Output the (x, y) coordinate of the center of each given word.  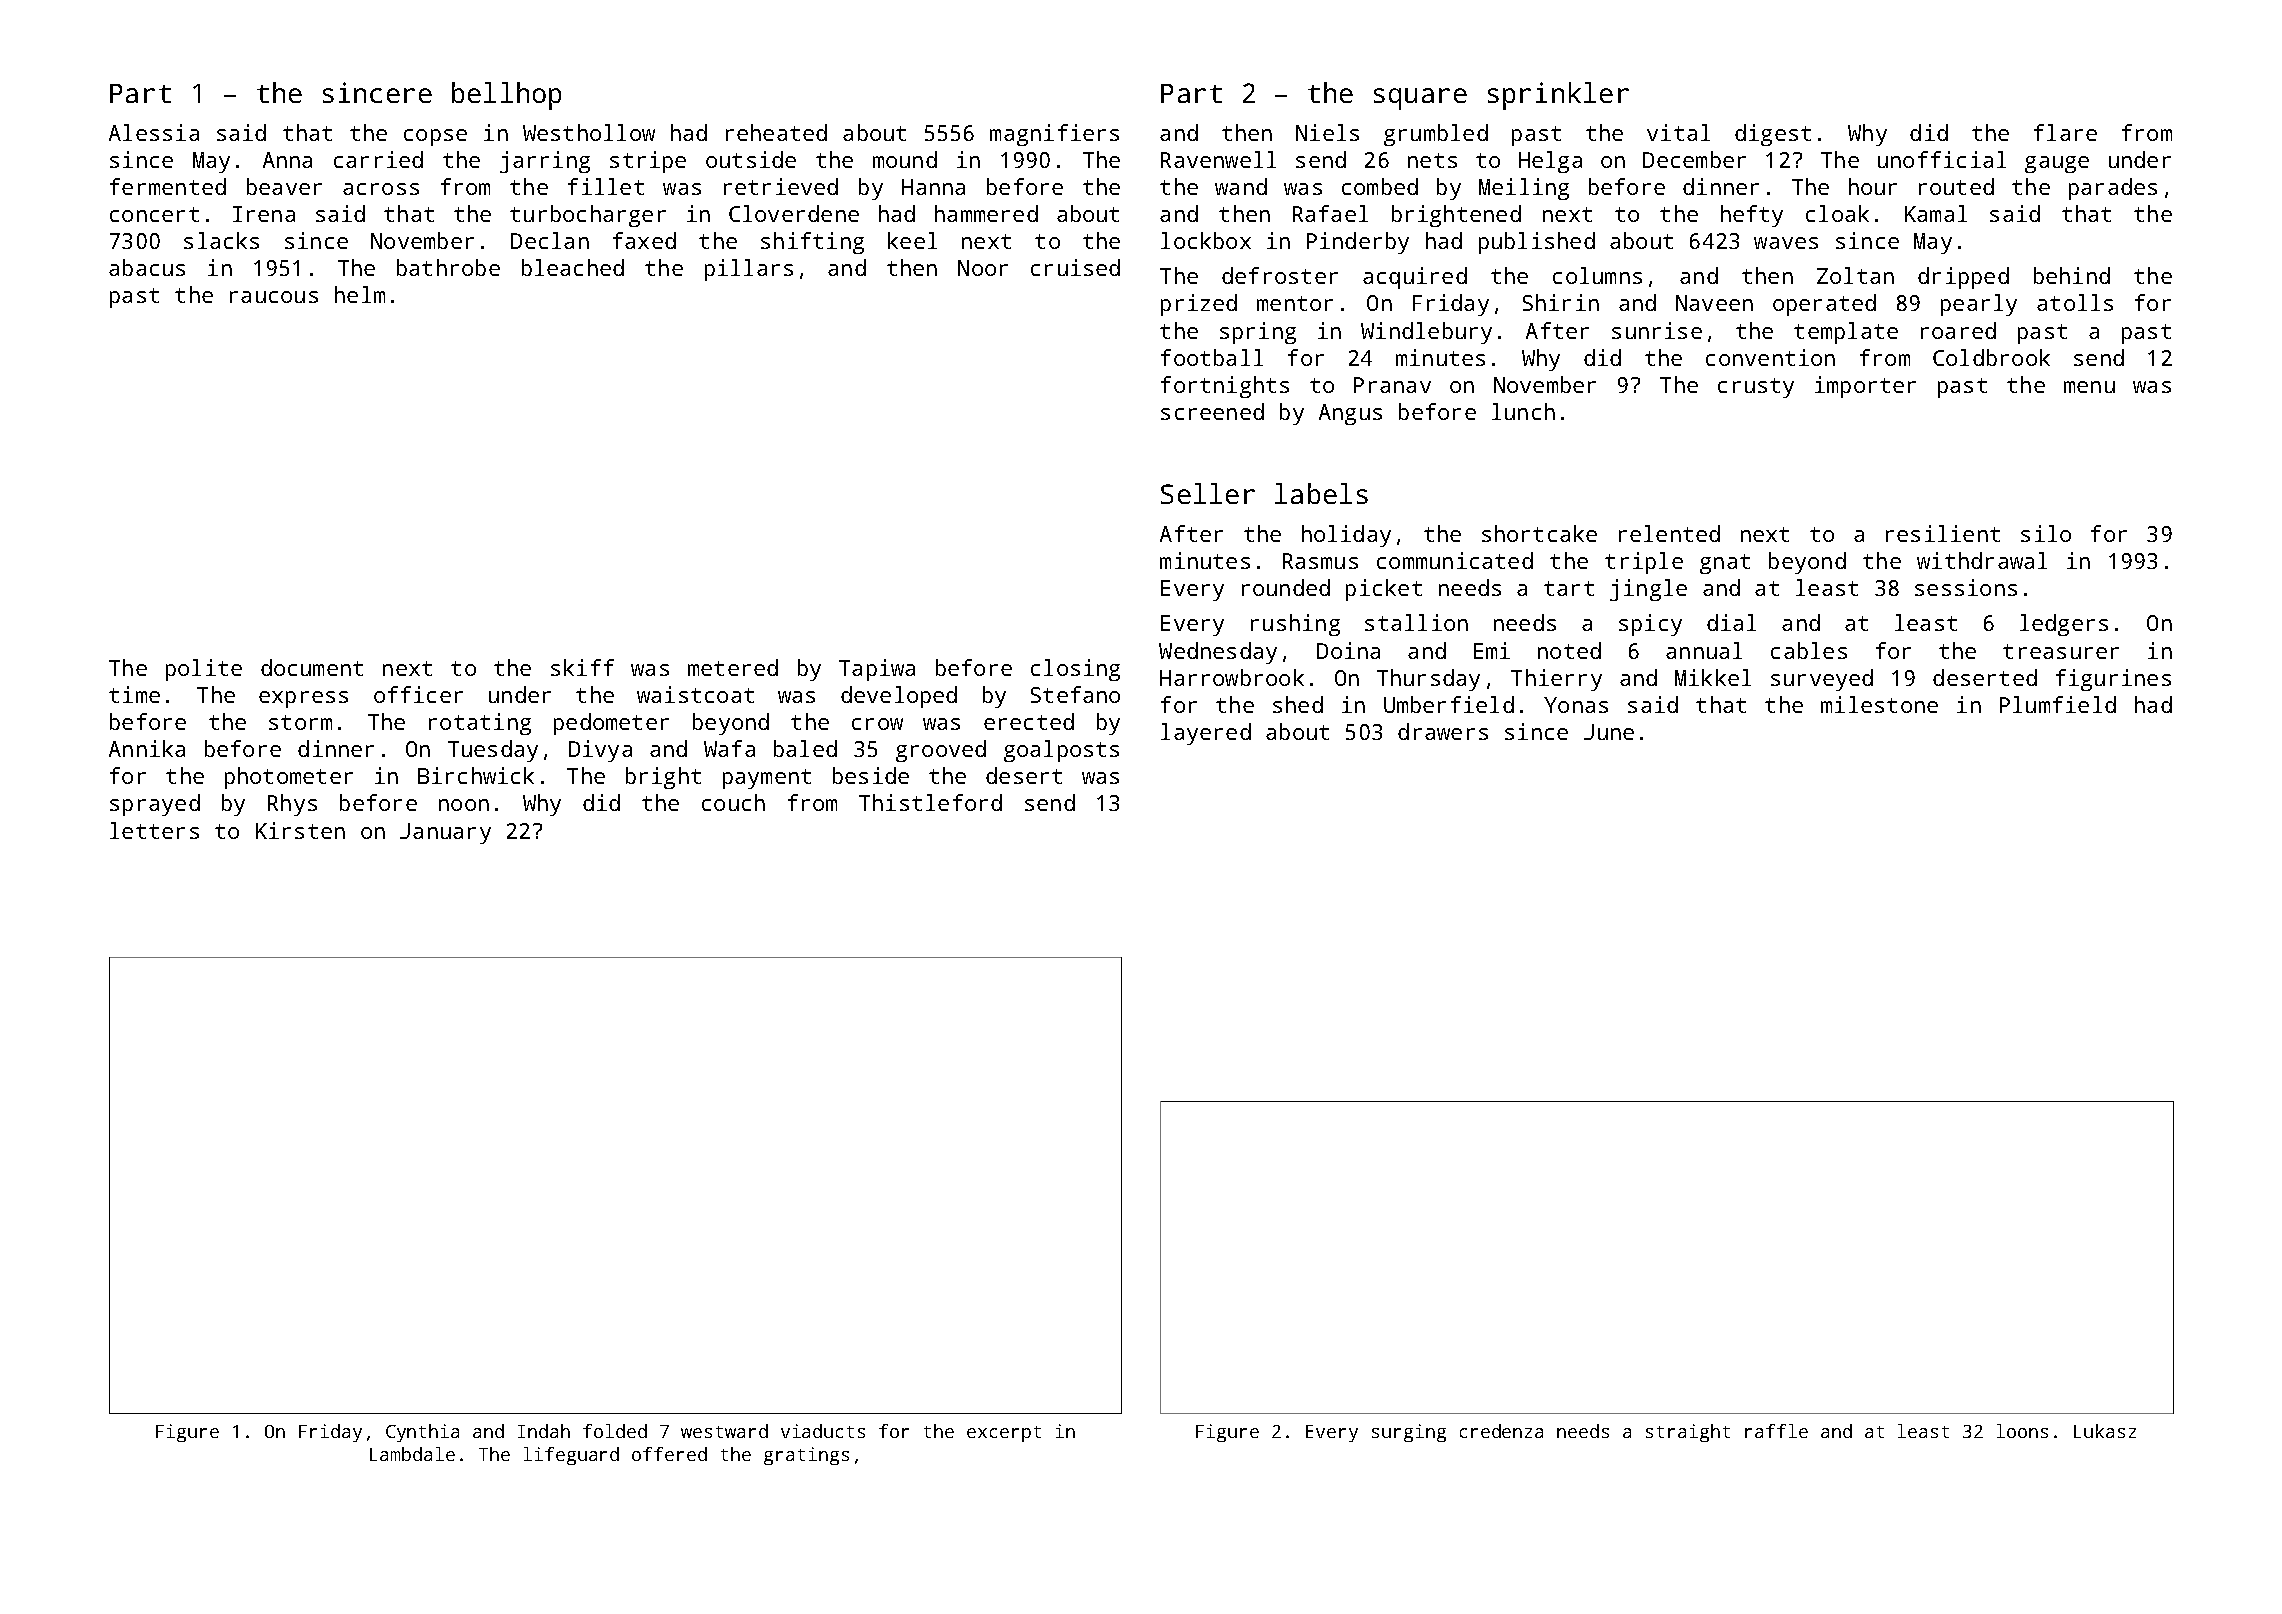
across (381, 189)
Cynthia (422, 1433)
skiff (582, 667)
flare (2065, 132)
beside (871, 775)
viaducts (823, 1431)
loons (2022, 1431)
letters (154, 830)
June (1609, 732)
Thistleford (930, 802)
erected (1029, 721)
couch (733, 802)
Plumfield (2058, 704)
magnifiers (1054, 135)
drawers (1443, 731)
